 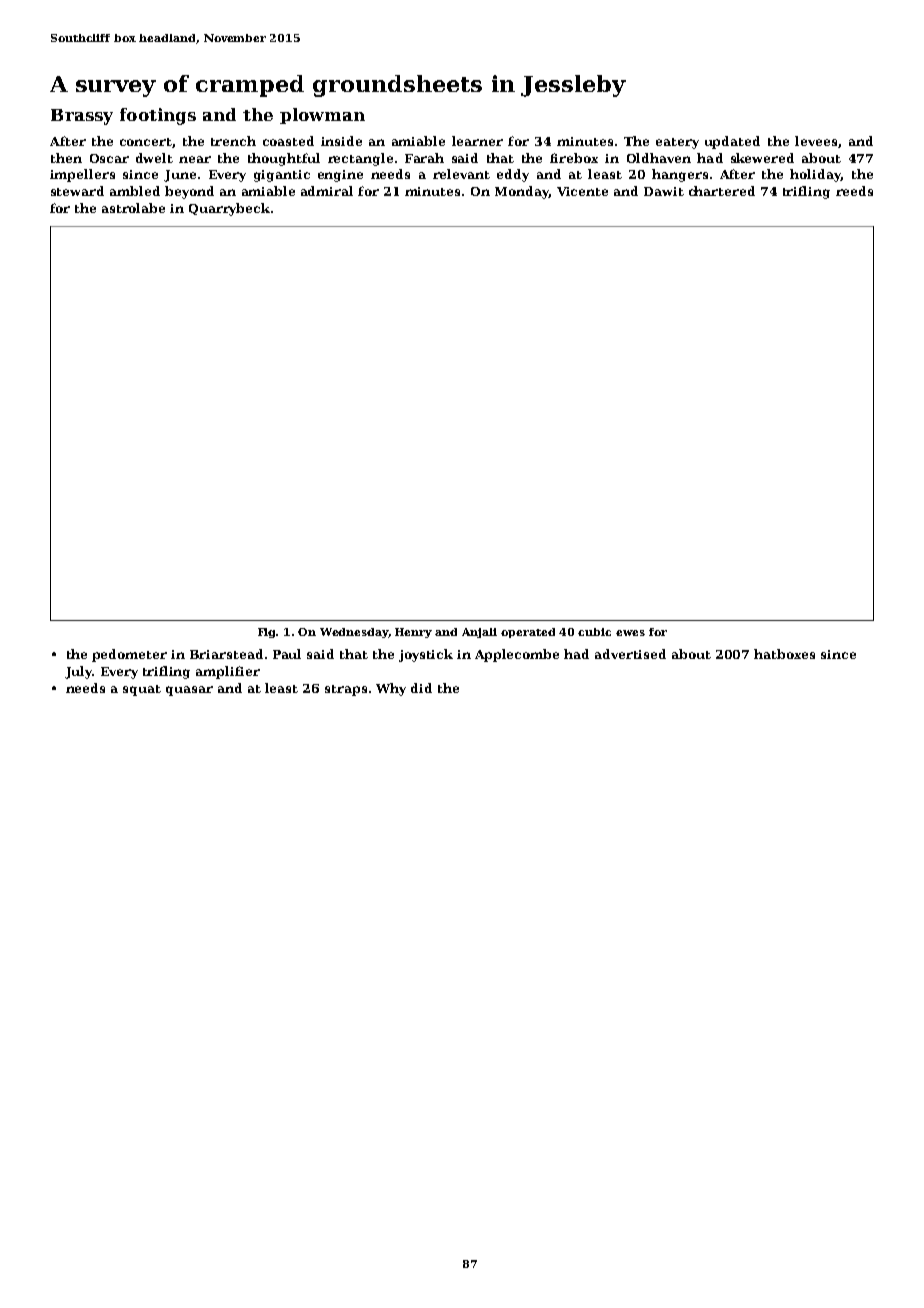 What do you see at coordinates (354, 633) in the document?
I see `Wednesday` at bounding box center [354, 633].
